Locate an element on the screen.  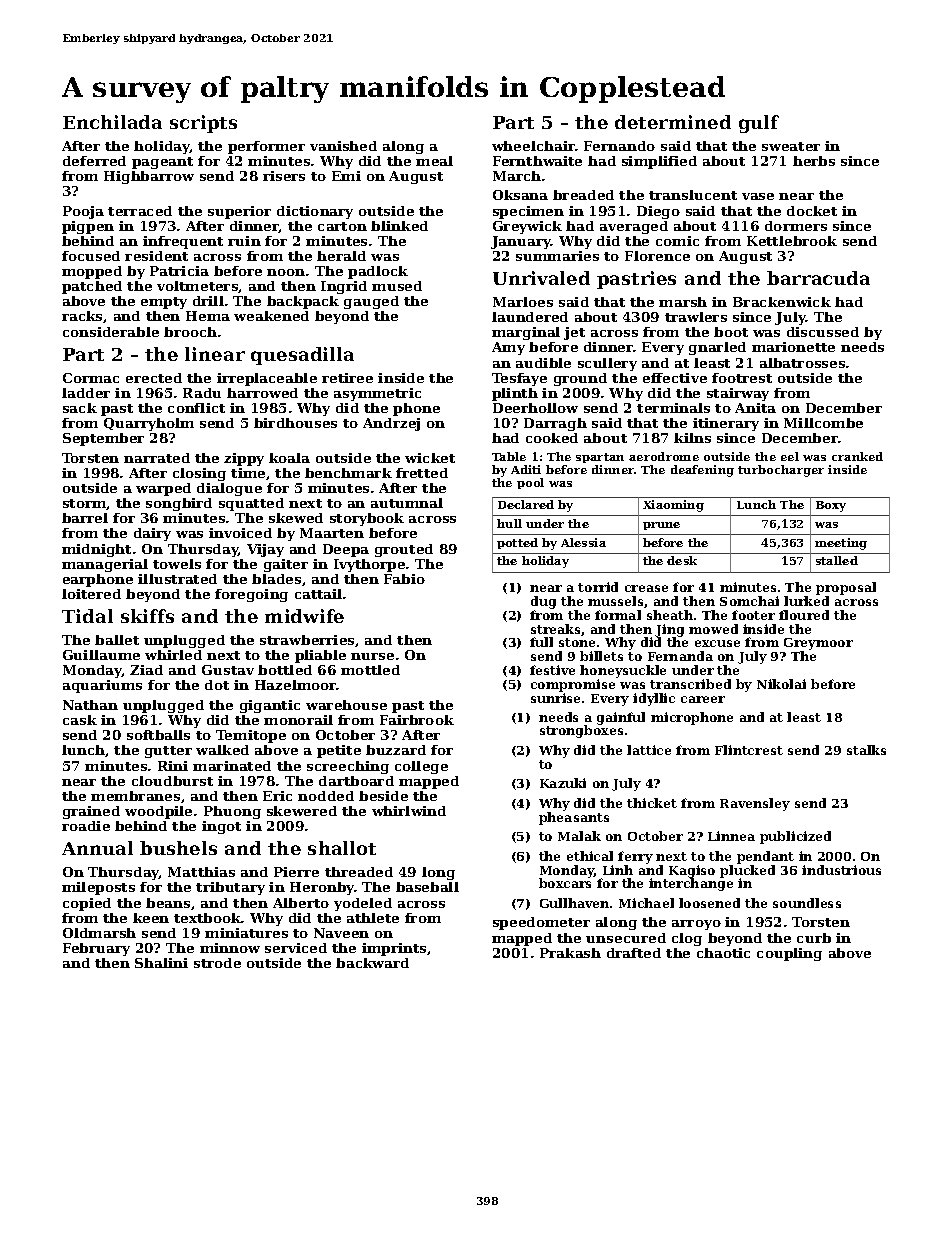
Andrzej is located at coordinates (391, 424).
